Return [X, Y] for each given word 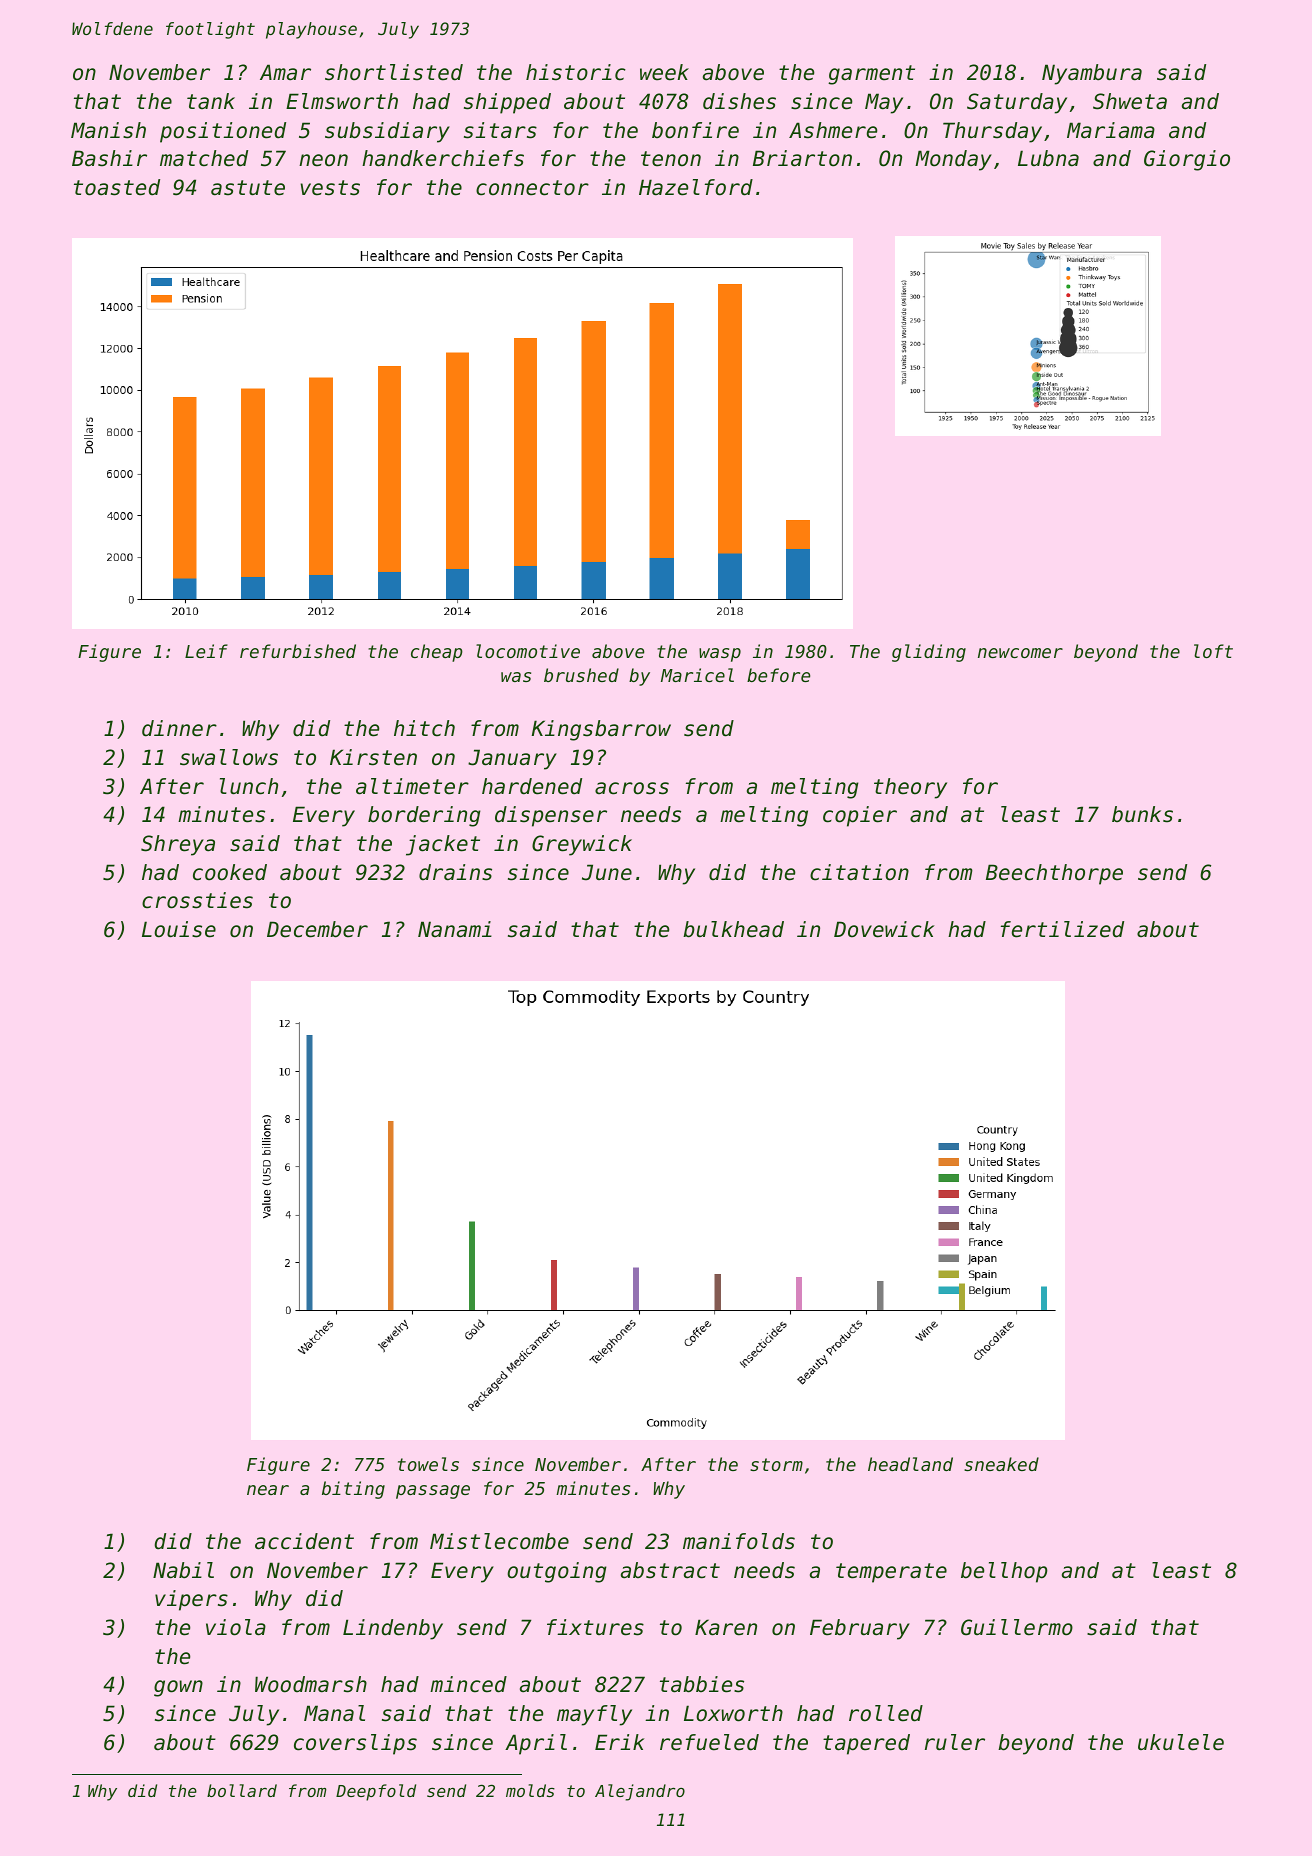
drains [455, 872]
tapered [866, 1744]
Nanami [455, 929]
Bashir [109, 158]
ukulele [1181, 1742]
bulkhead [733, 929]
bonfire [695, 130]
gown [178, 1688]
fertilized [1062, 929]
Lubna [1048, 158]
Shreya [178, 845]
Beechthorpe [1054, 874]
